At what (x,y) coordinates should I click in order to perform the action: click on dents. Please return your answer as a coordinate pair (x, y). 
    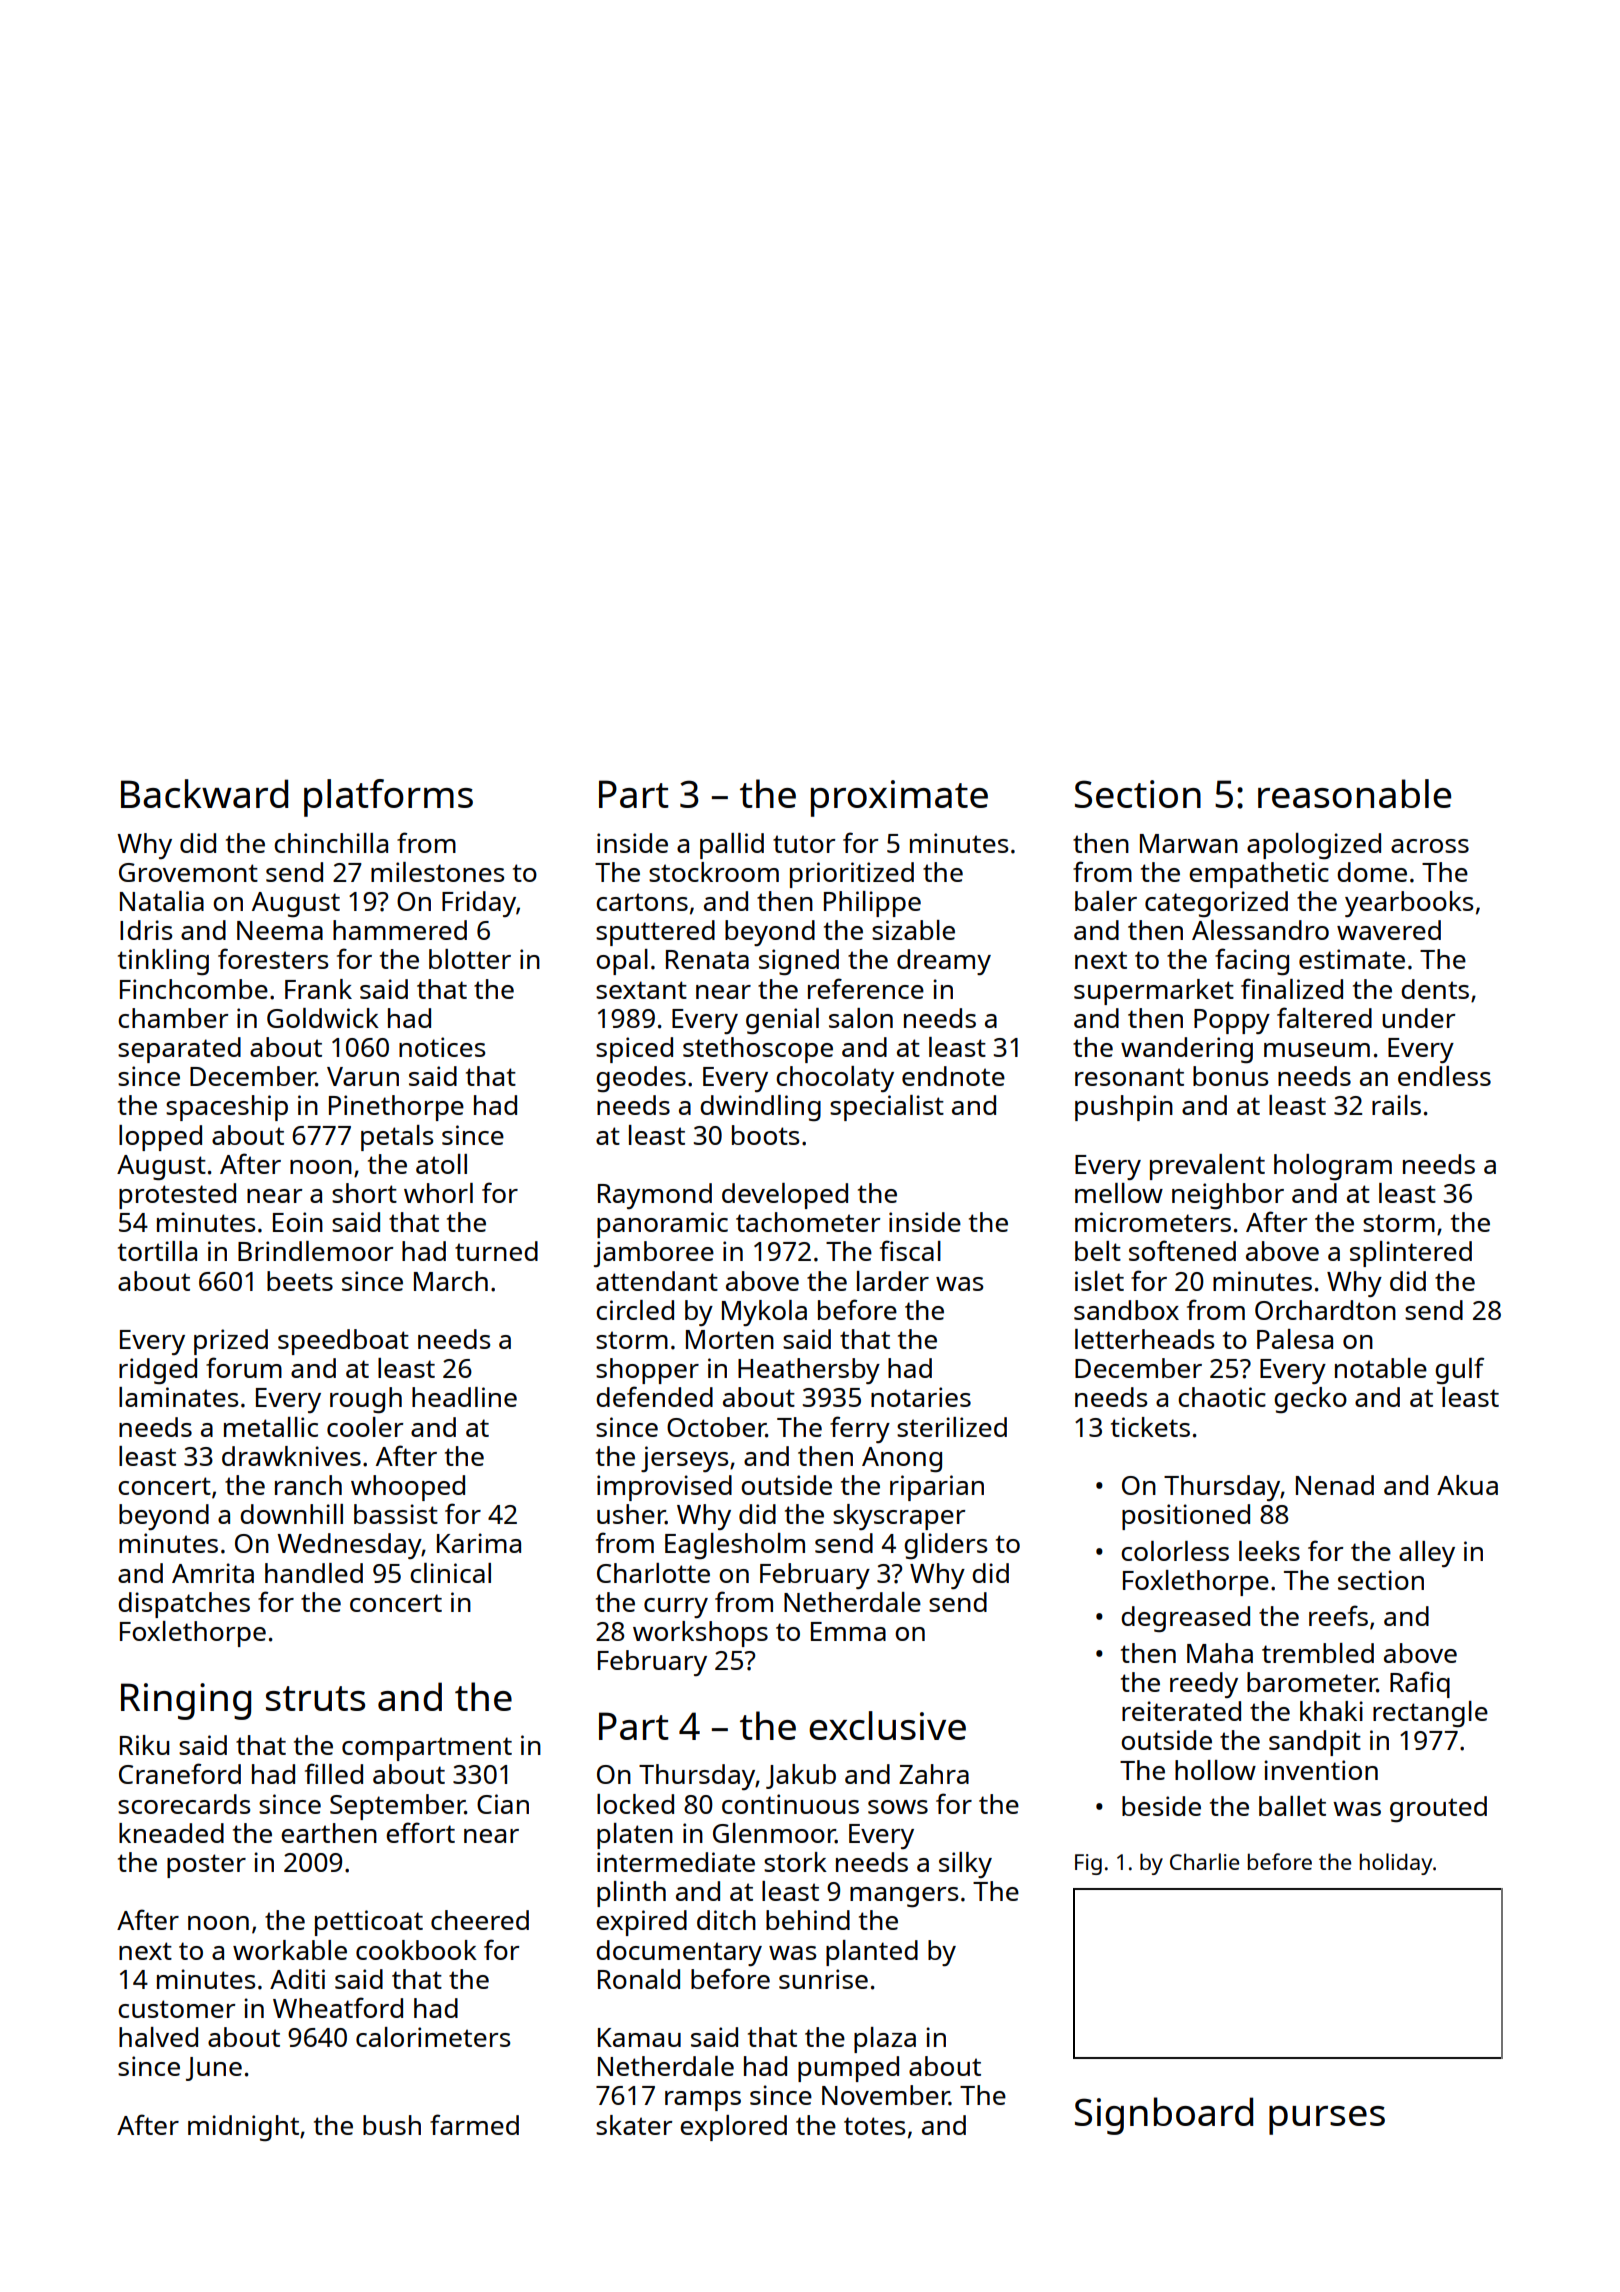
    Looking at the image, I should click on (1435, 989).
